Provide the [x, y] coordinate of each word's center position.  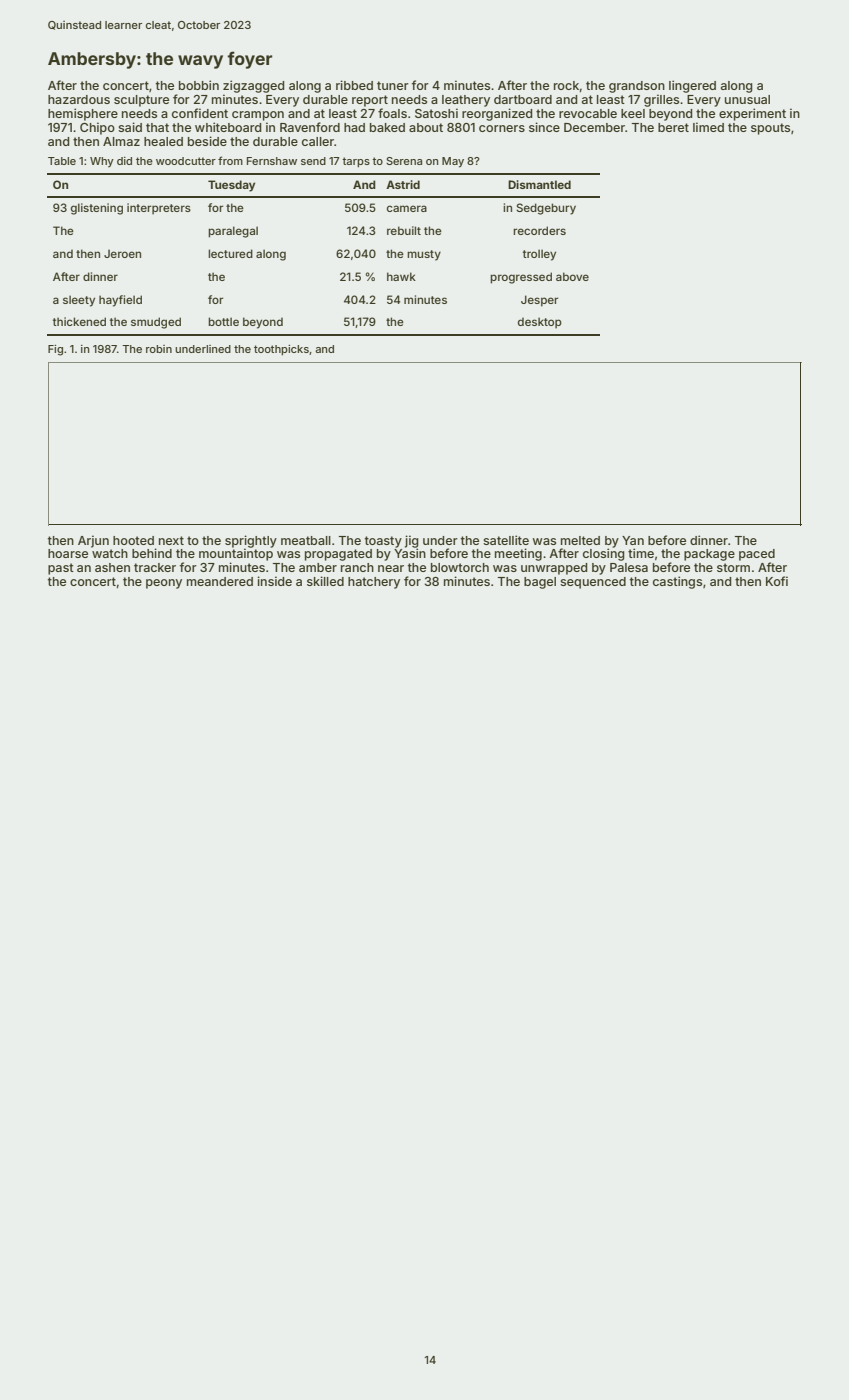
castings [677, 582]
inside [274, 581]
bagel [540, 583]
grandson [637, 87]
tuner [393, 85]
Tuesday [231, 186]
